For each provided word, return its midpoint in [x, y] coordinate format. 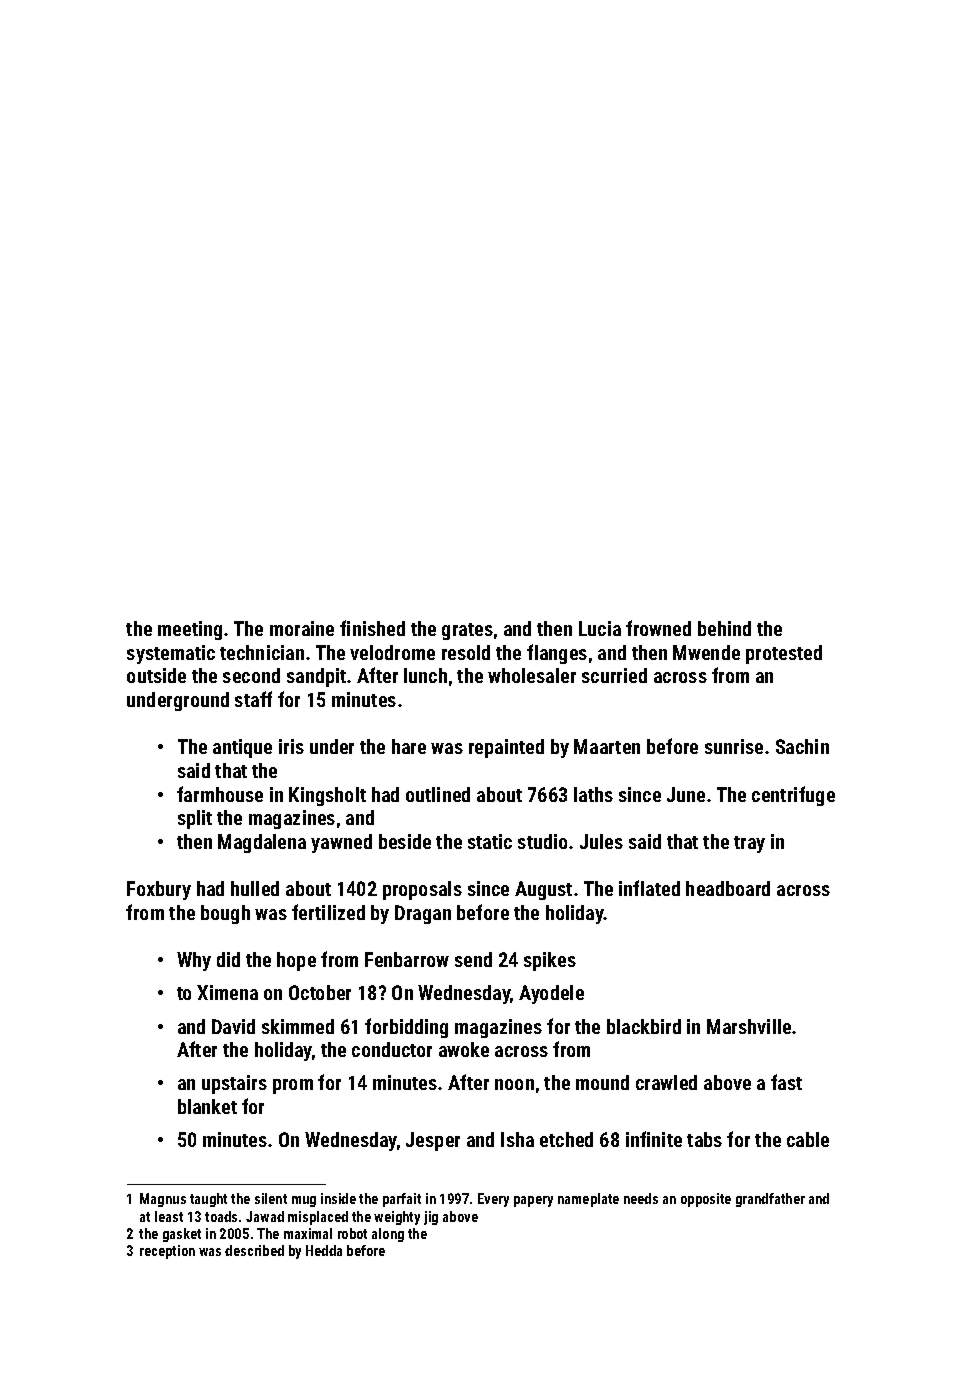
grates [467, 631]
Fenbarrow [407, 959]
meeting [190, 630]
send [473, 959]
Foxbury [159, 890]
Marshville [749, 1026]
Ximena [227, 992]
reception [167, 1252]
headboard [728, 888]
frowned [658, 628]
